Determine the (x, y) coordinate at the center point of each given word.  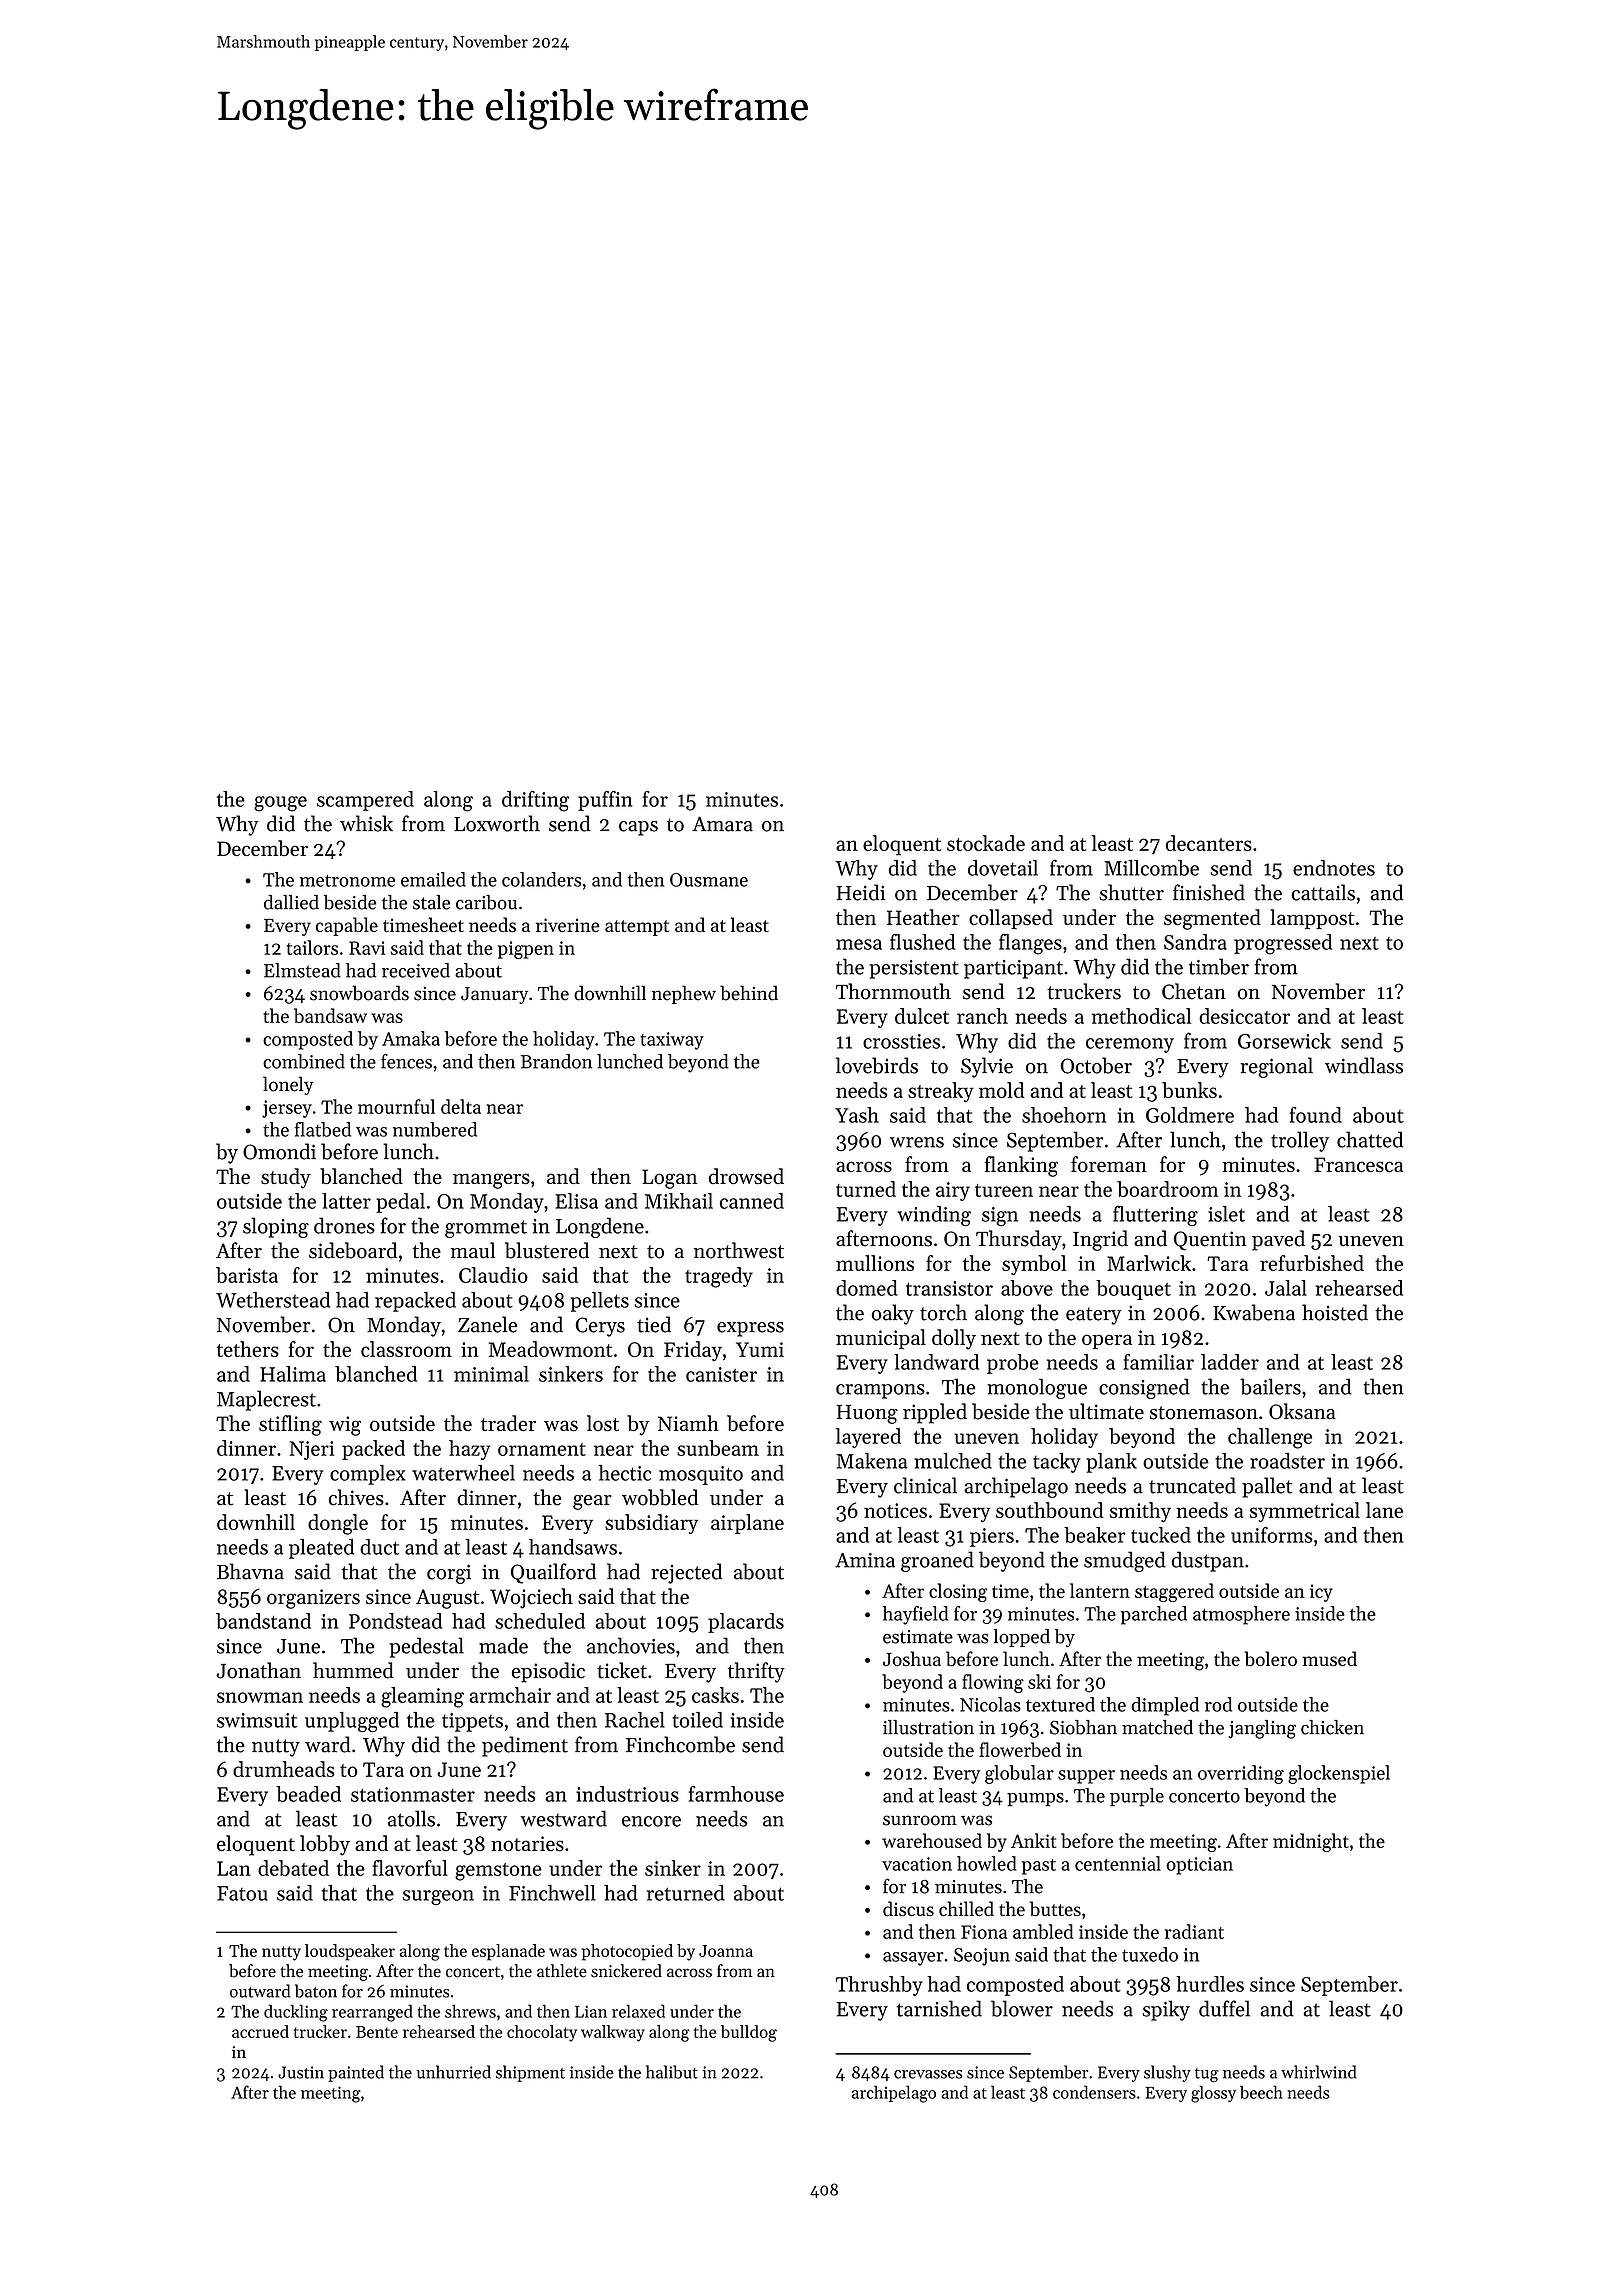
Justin (301, 2072)
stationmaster (413, 1794)
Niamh (688, 1423)
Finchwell (552, 1893)
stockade (986, 843)
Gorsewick (1284, 1041)
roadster (1287, 1461)
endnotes (1334, 868)
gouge (280, 804)
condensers (1094, 2092)
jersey (287, 1109)
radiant (1194, 1931)
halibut (672, 2072)
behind (749, 993)
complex (367, 1475)
